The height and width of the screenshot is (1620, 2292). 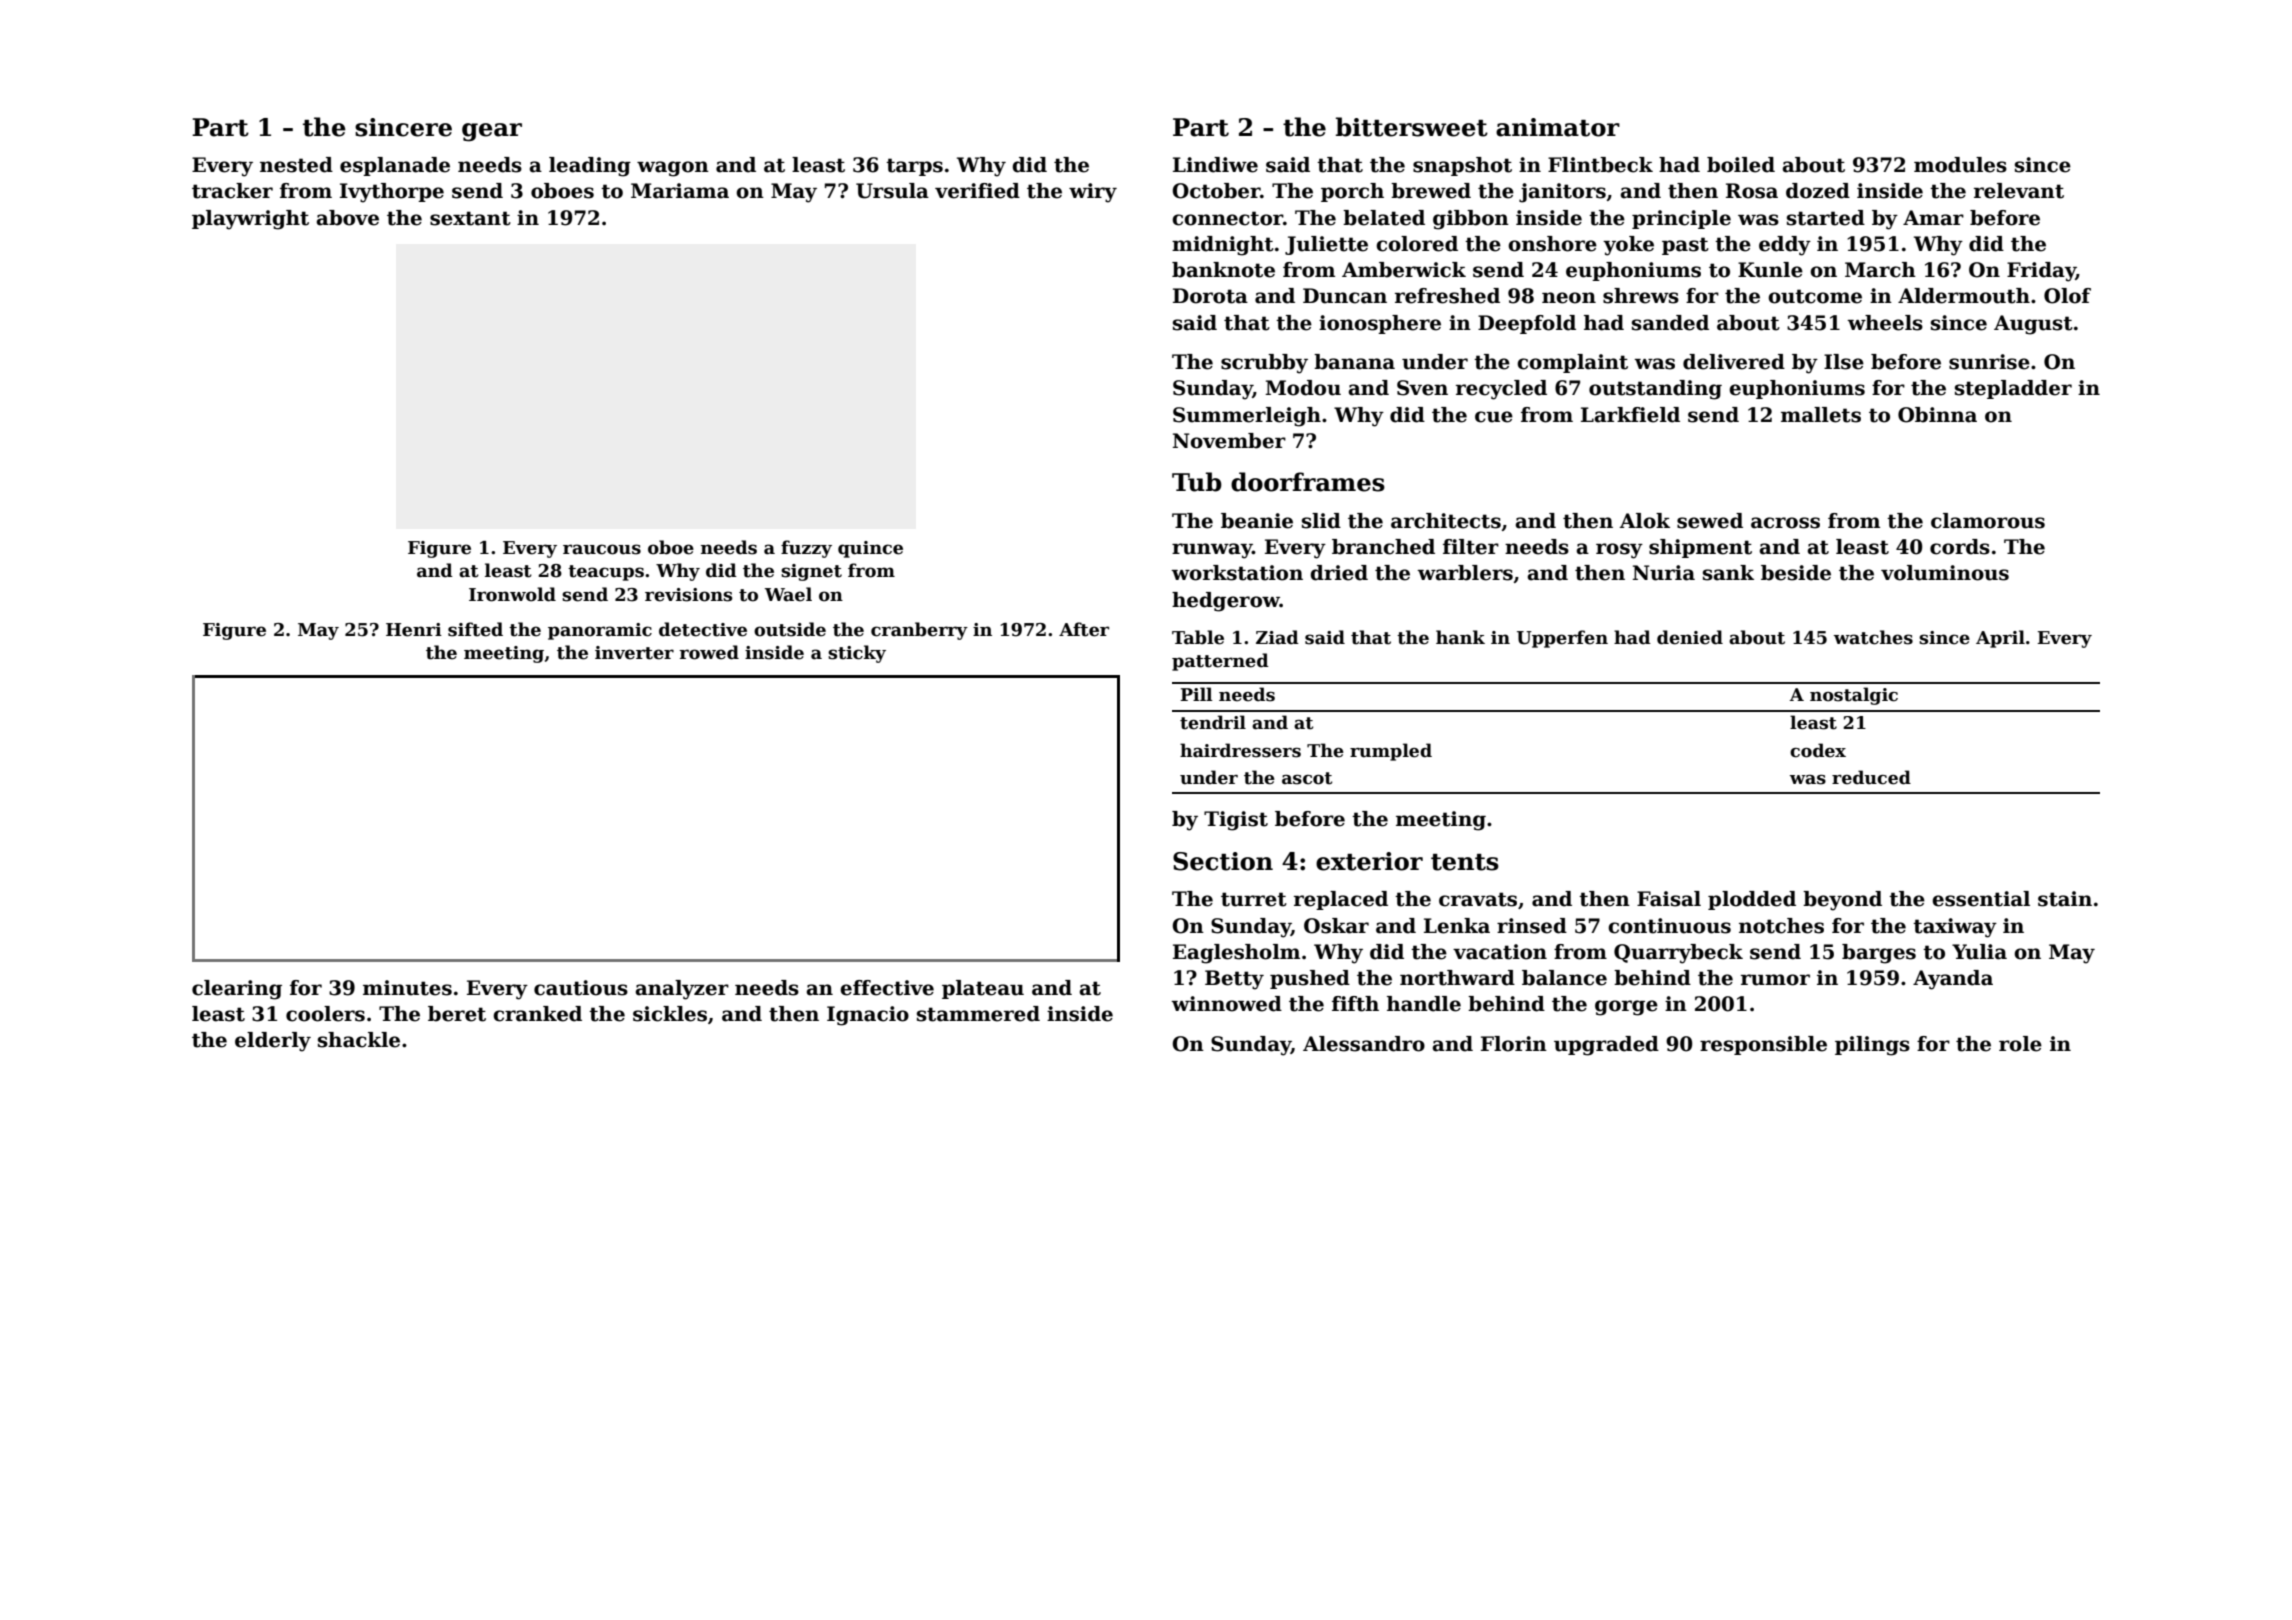 What do you see at coordinates (395, 166) in the screenshot?
I see `esplanade` at bounding box center [395, 166].
